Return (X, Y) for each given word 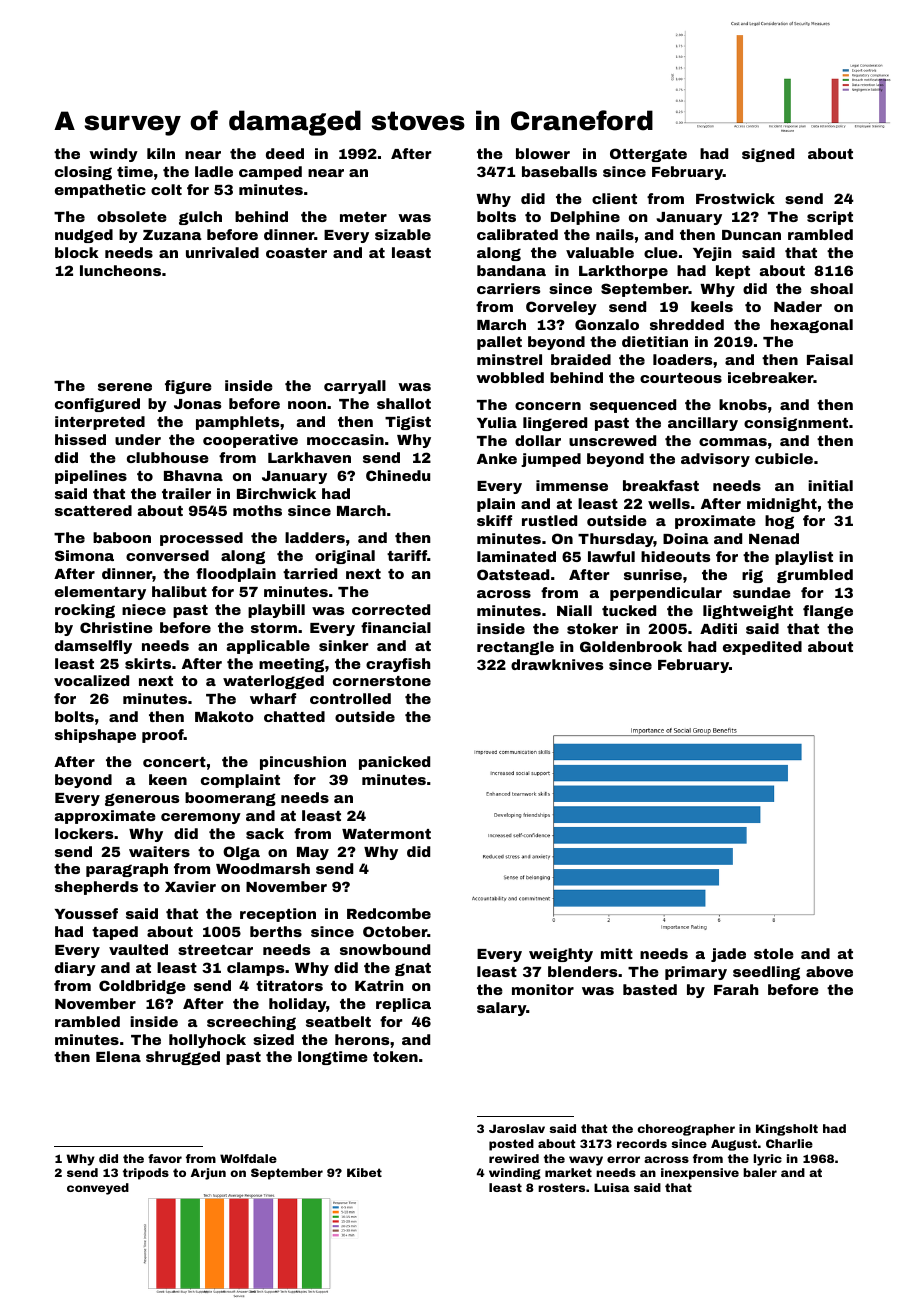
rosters (561, 1187)
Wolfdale (248, 1158)
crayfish (398, 665)
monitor (543, 989)
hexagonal (812, 326)
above (829, 971)
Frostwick (735, 198)
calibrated (517, 234)
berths (276, 931)
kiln (161, 153)
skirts (148, 663)
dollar (538, 440)
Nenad (774, 538)
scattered (93, 510)
